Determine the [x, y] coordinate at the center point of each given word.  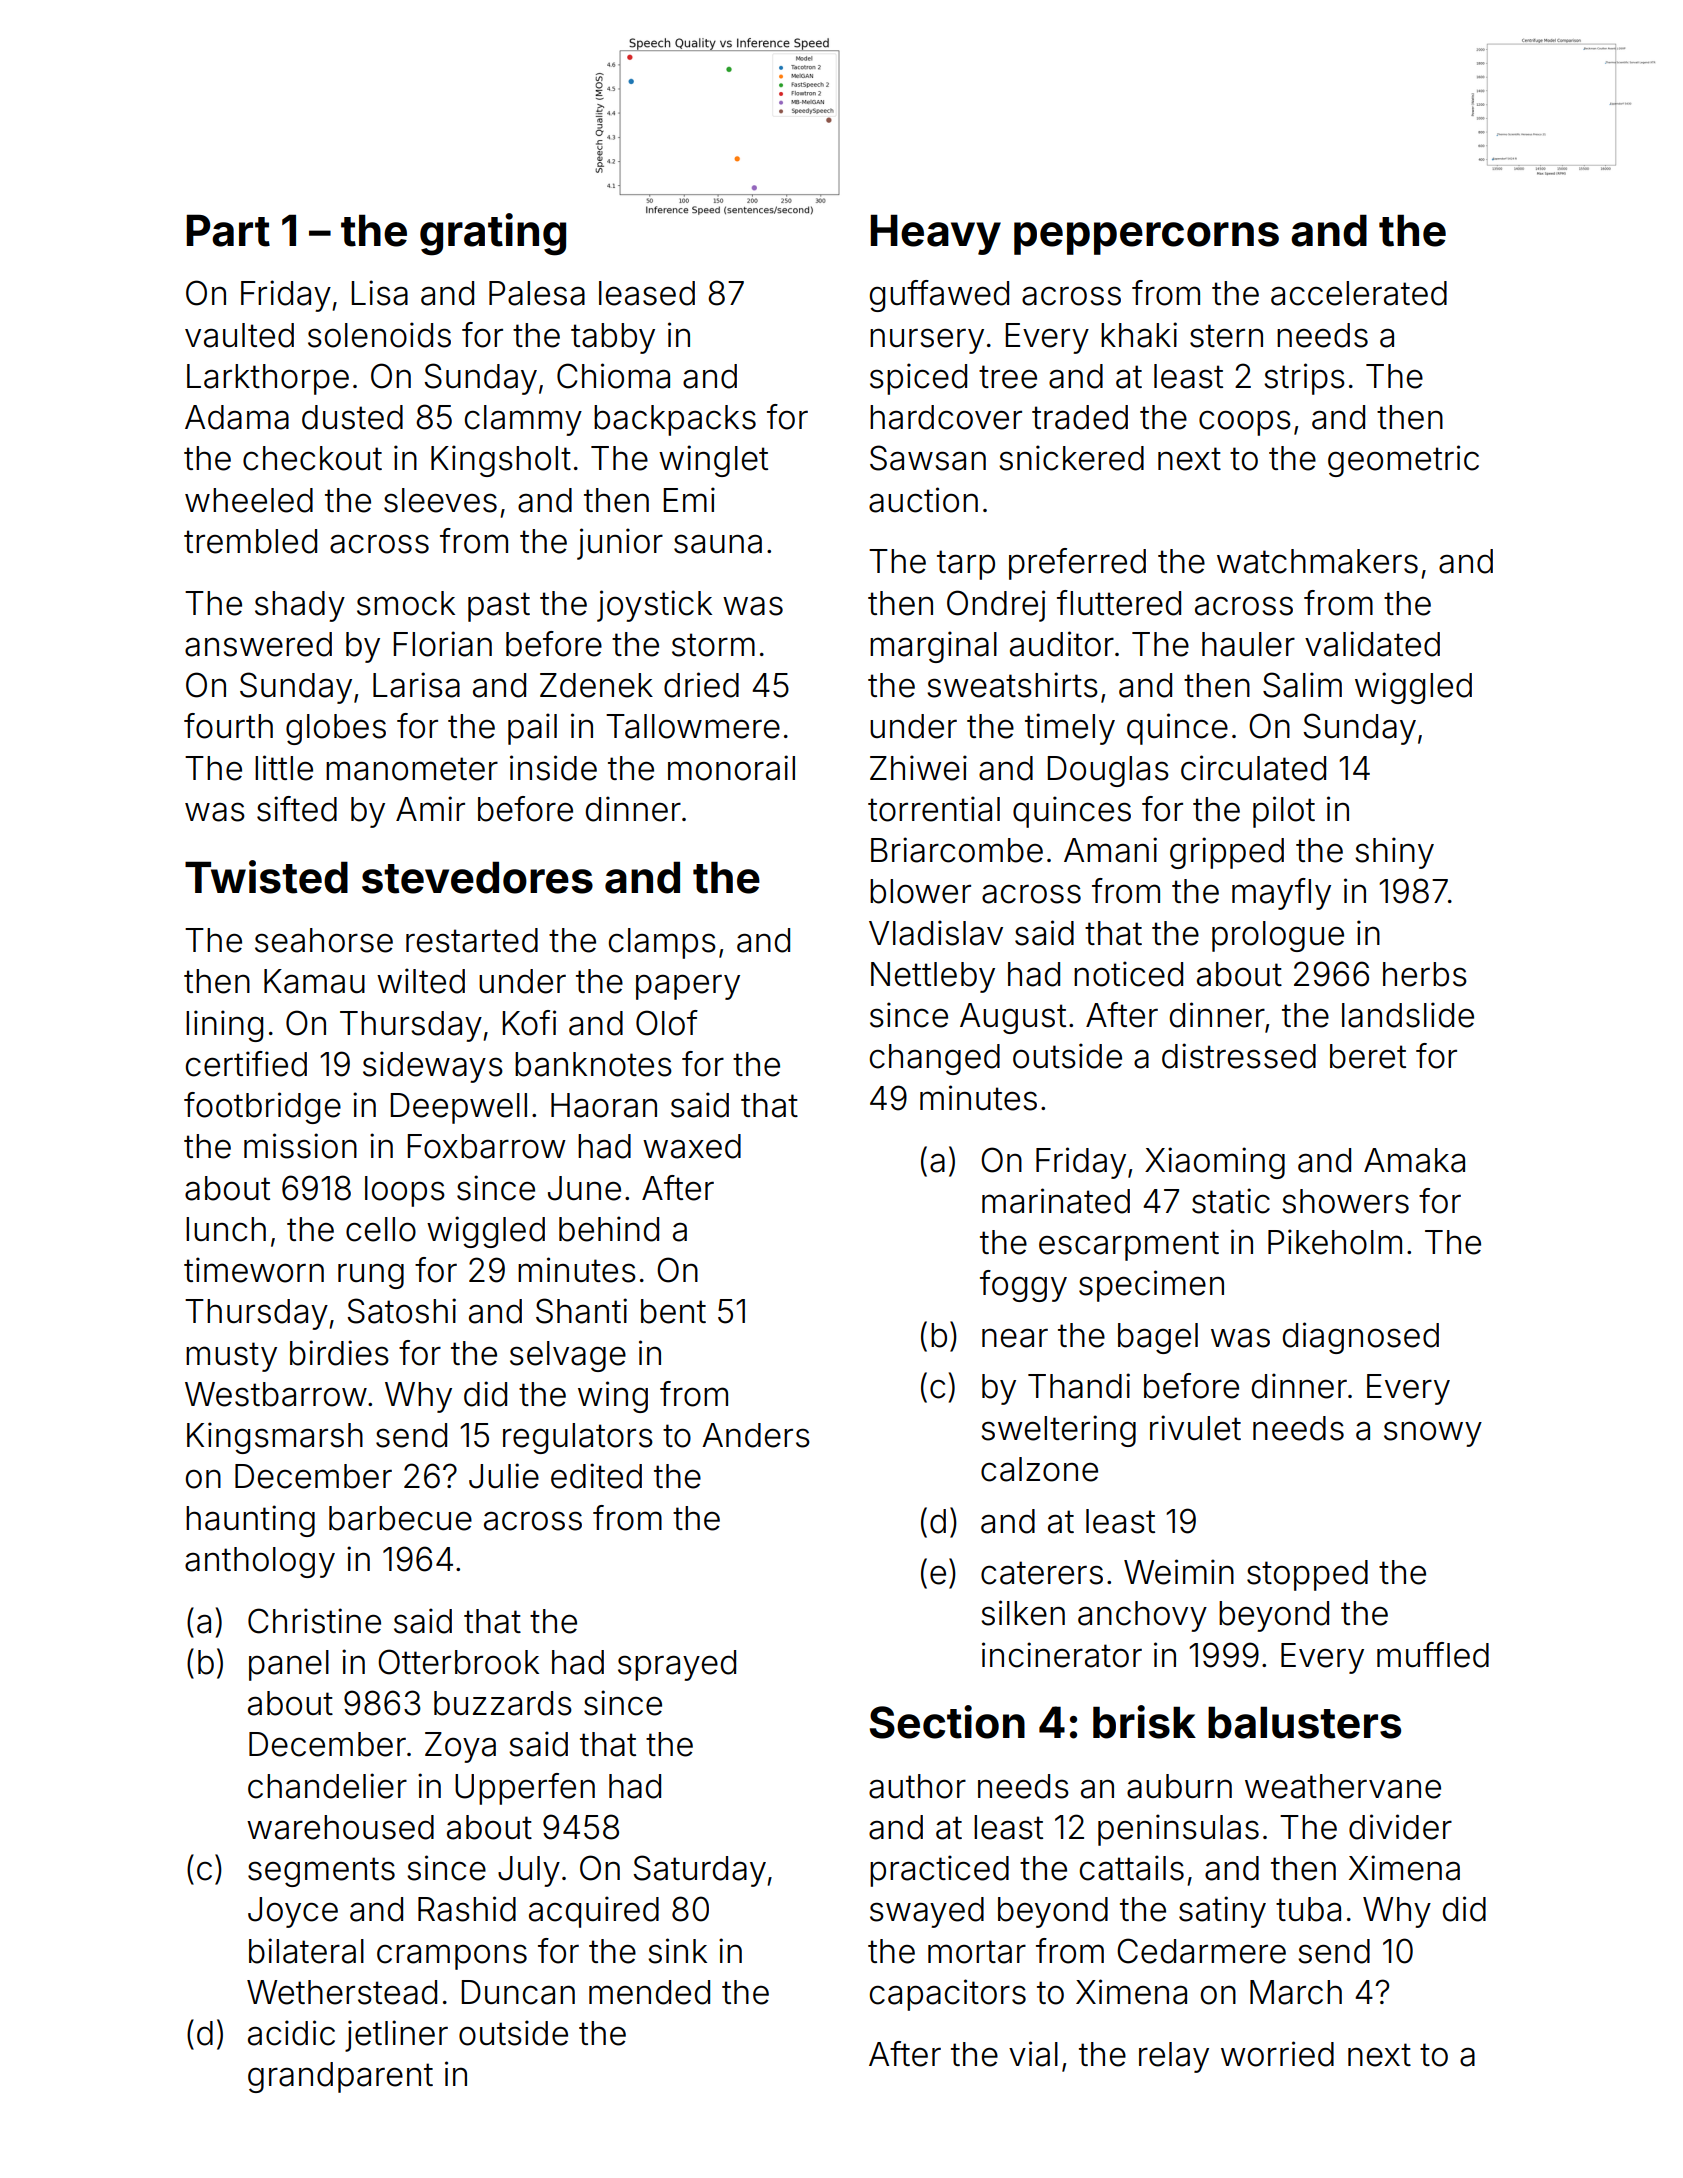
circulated [1253, 768]
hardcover [946, 417]
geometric [1403, 461]
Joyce [293, 1912]
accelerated [1359, 293]
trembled [250, 541]
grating [493, 234]
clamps [662, 943]
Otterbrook [458, 1662]
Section [947, 1722]
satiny [1222, 1912]
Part [228, 230]
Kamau [314, 981]
